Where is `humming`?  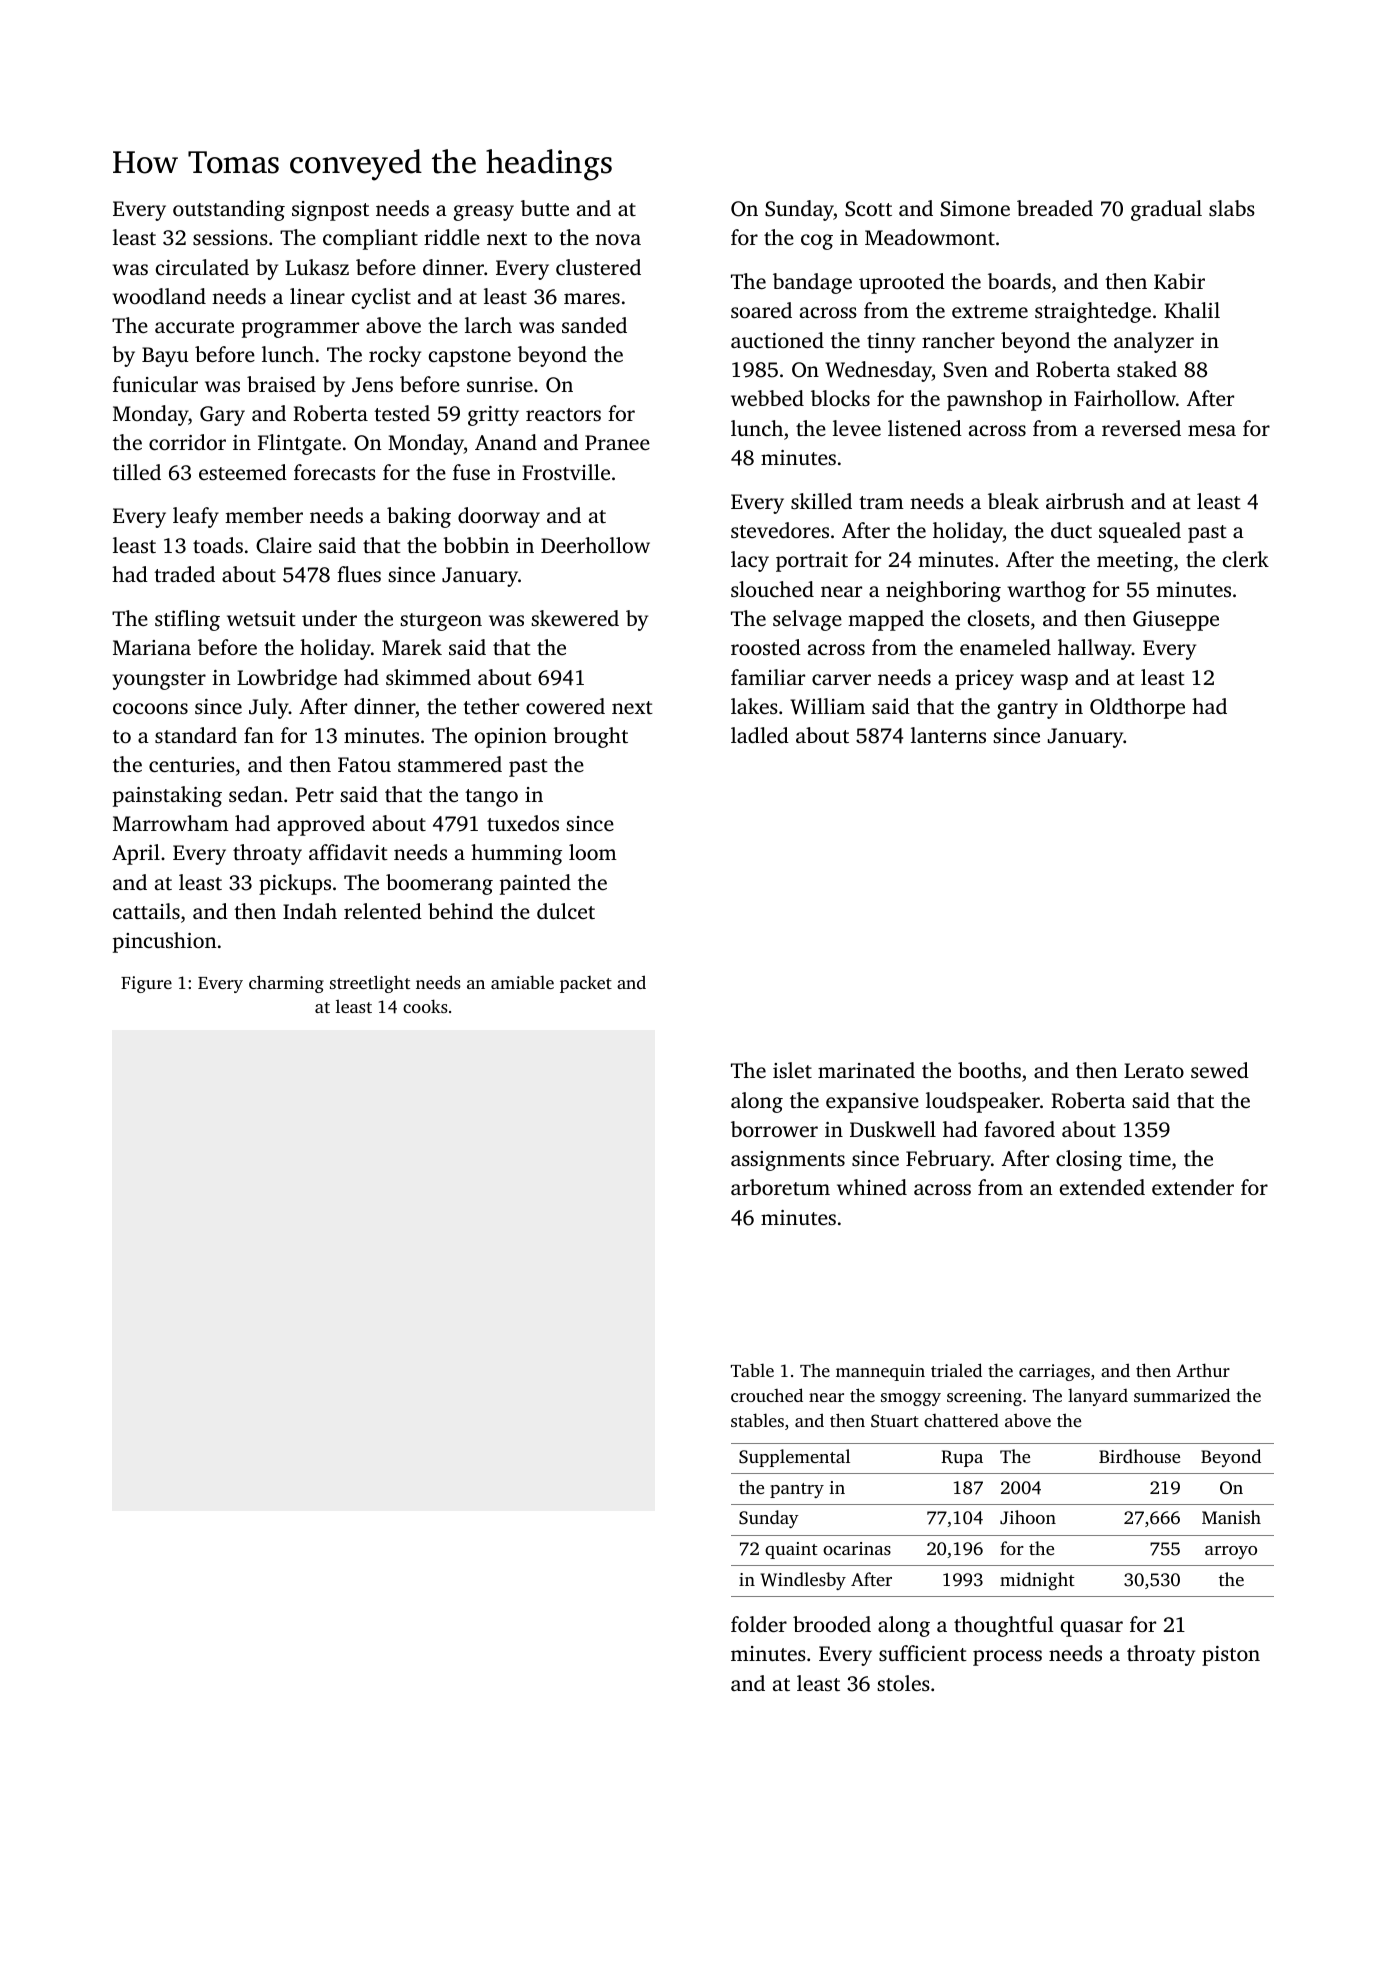
humming is located at coordinates (516, 854).
